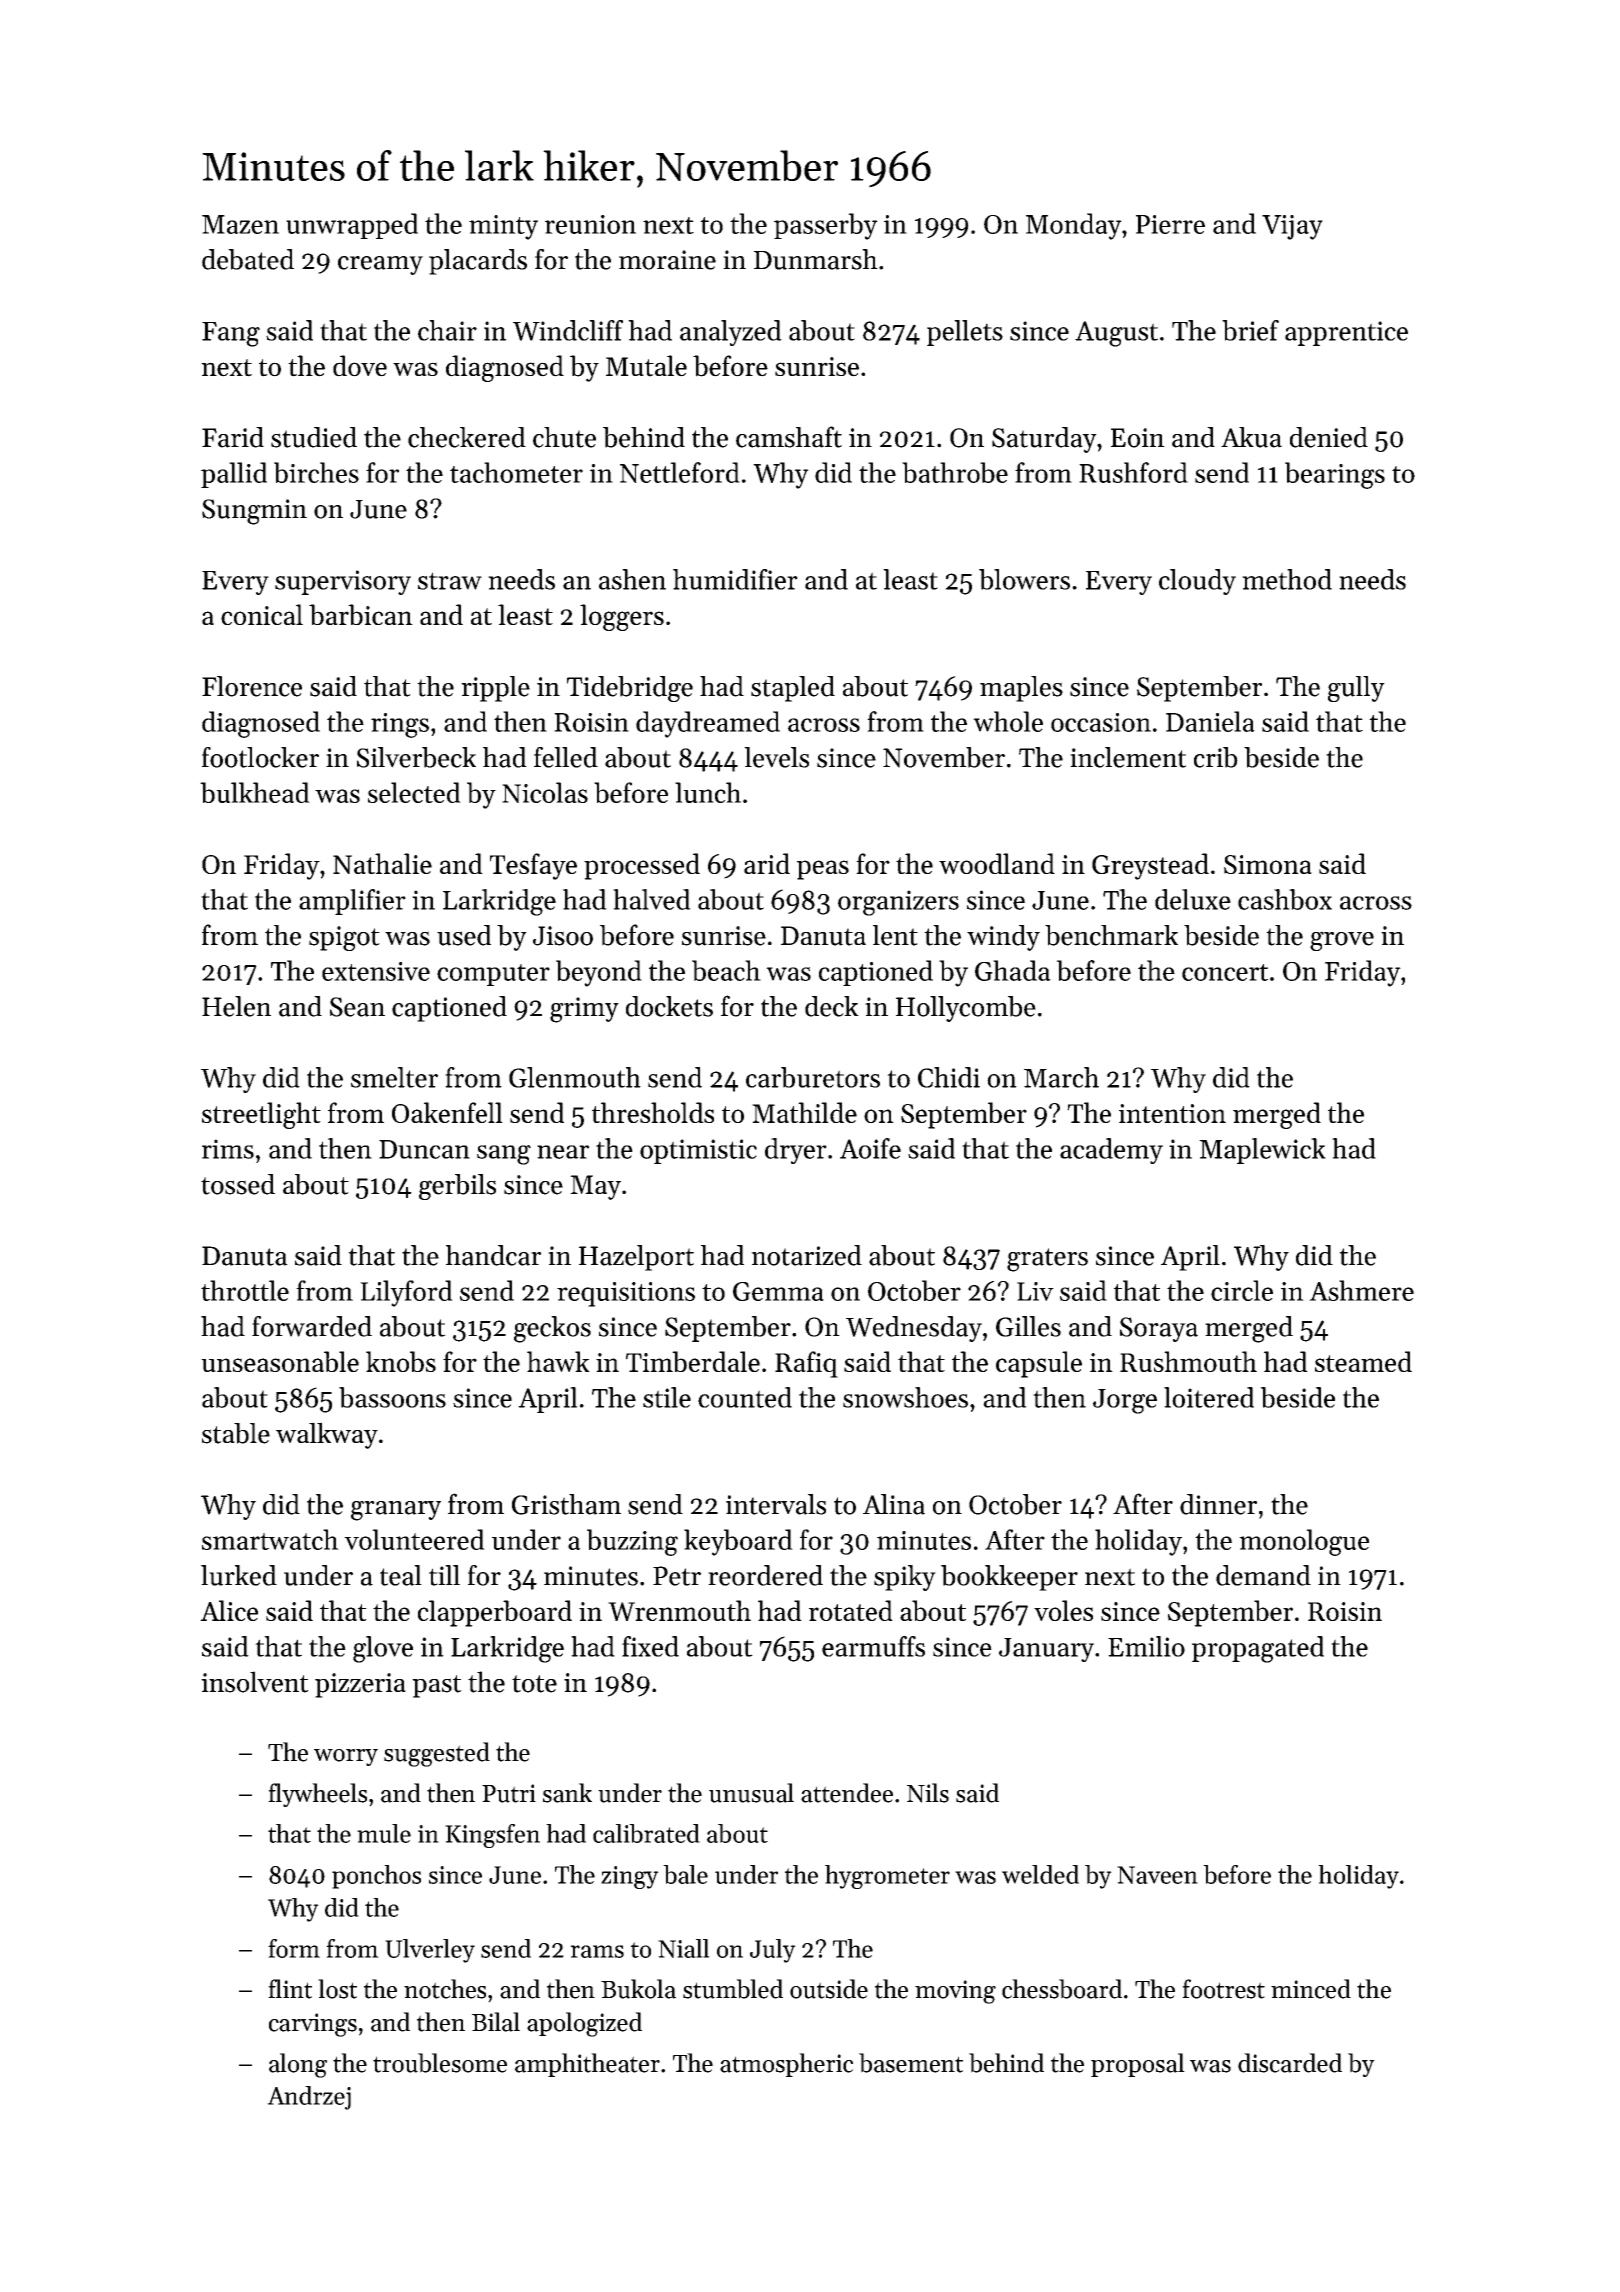  Describe the element at coordinates (1329, 437) in the screenshot. I see `denied` at that location.
